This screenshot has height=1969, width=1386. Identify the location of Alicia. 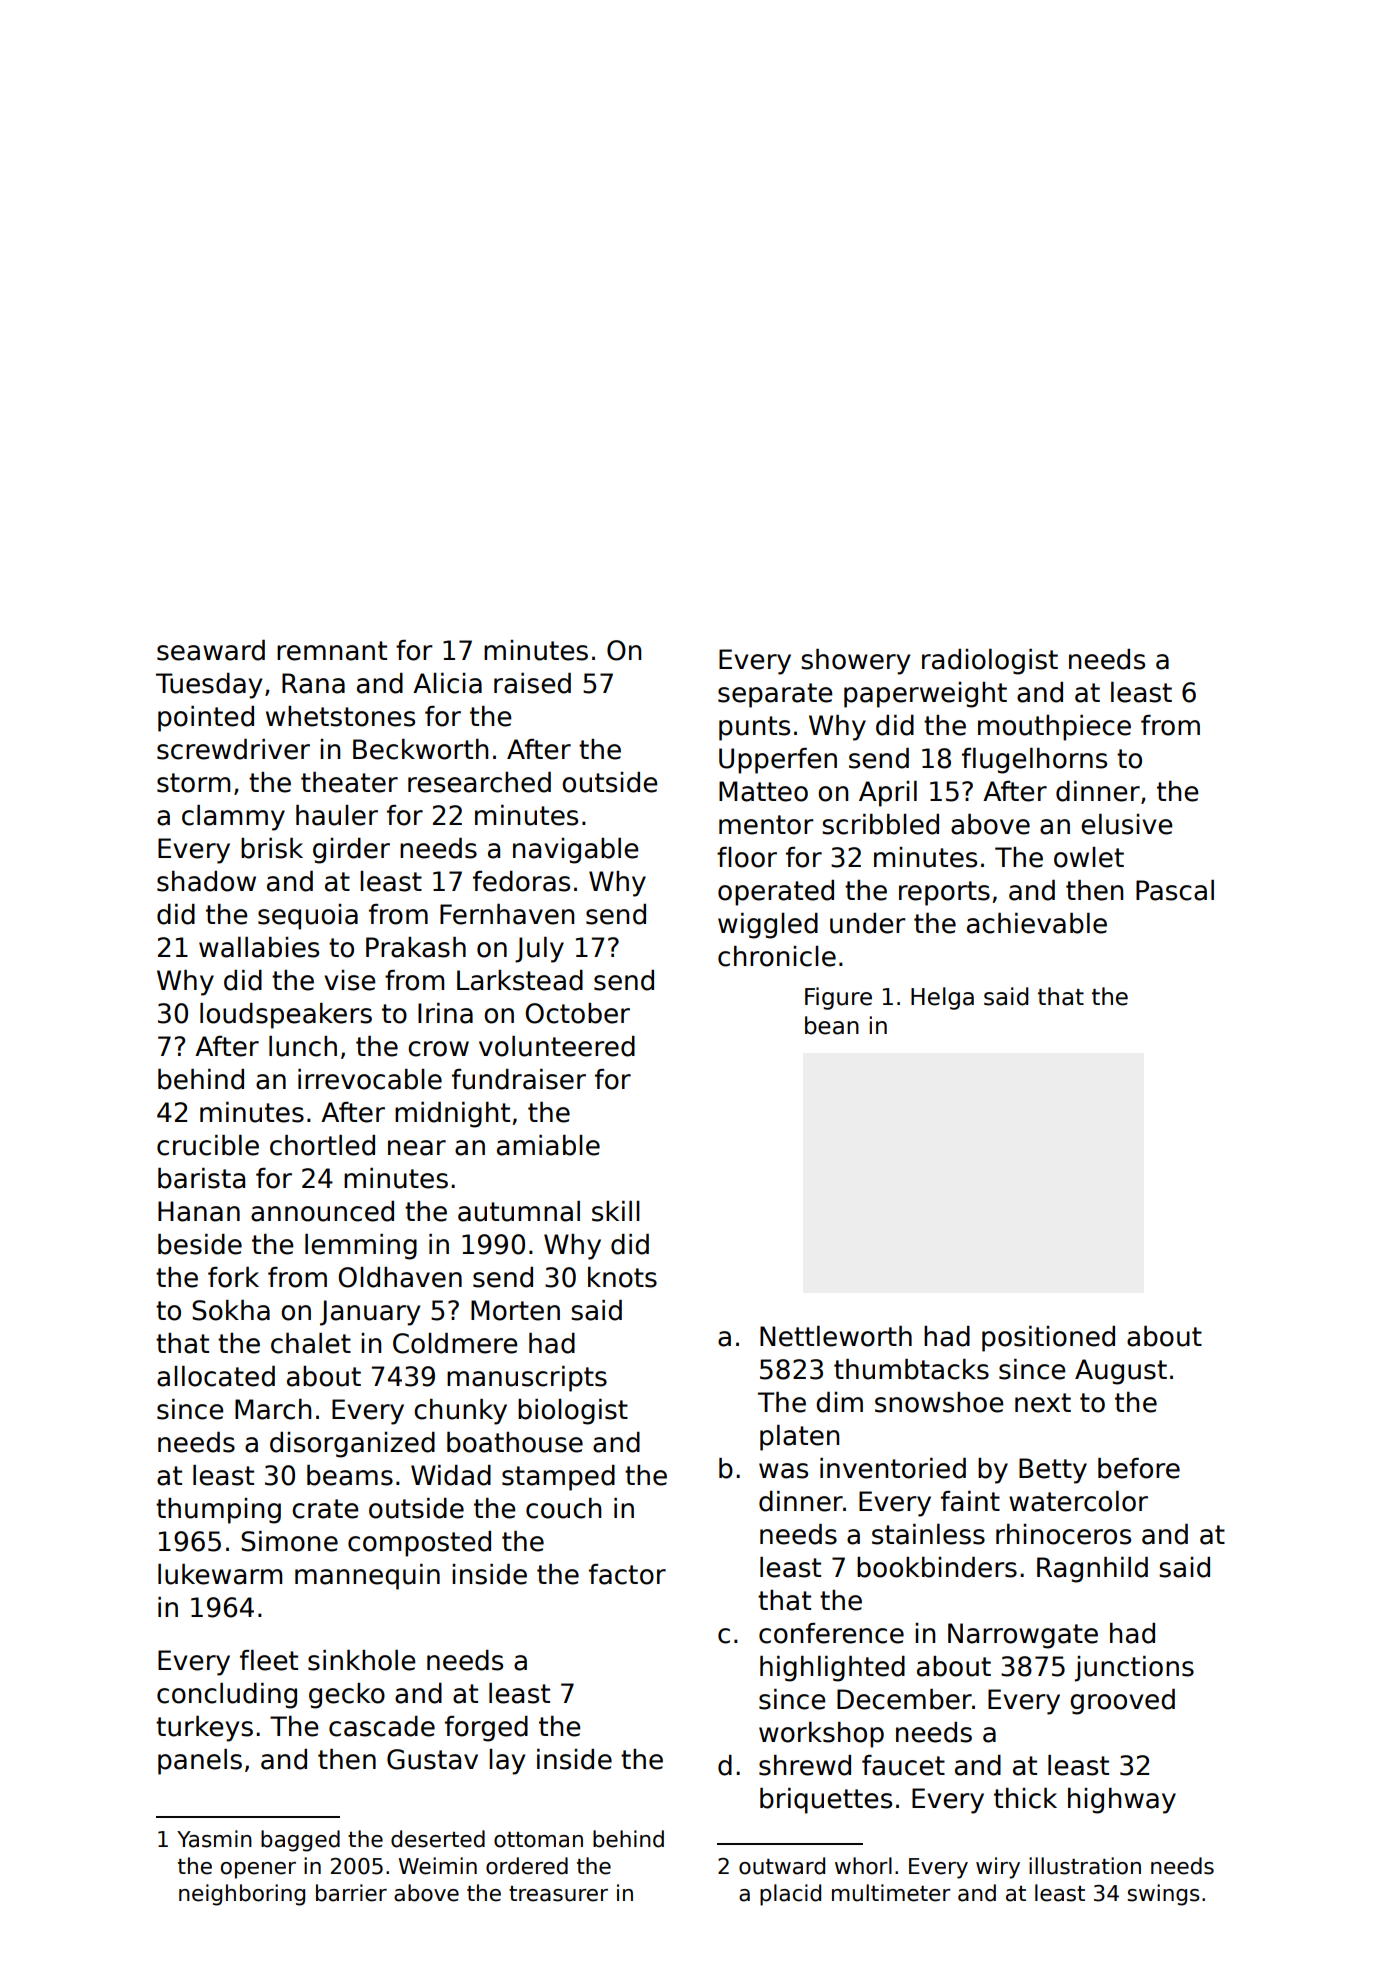
(447, 683).
